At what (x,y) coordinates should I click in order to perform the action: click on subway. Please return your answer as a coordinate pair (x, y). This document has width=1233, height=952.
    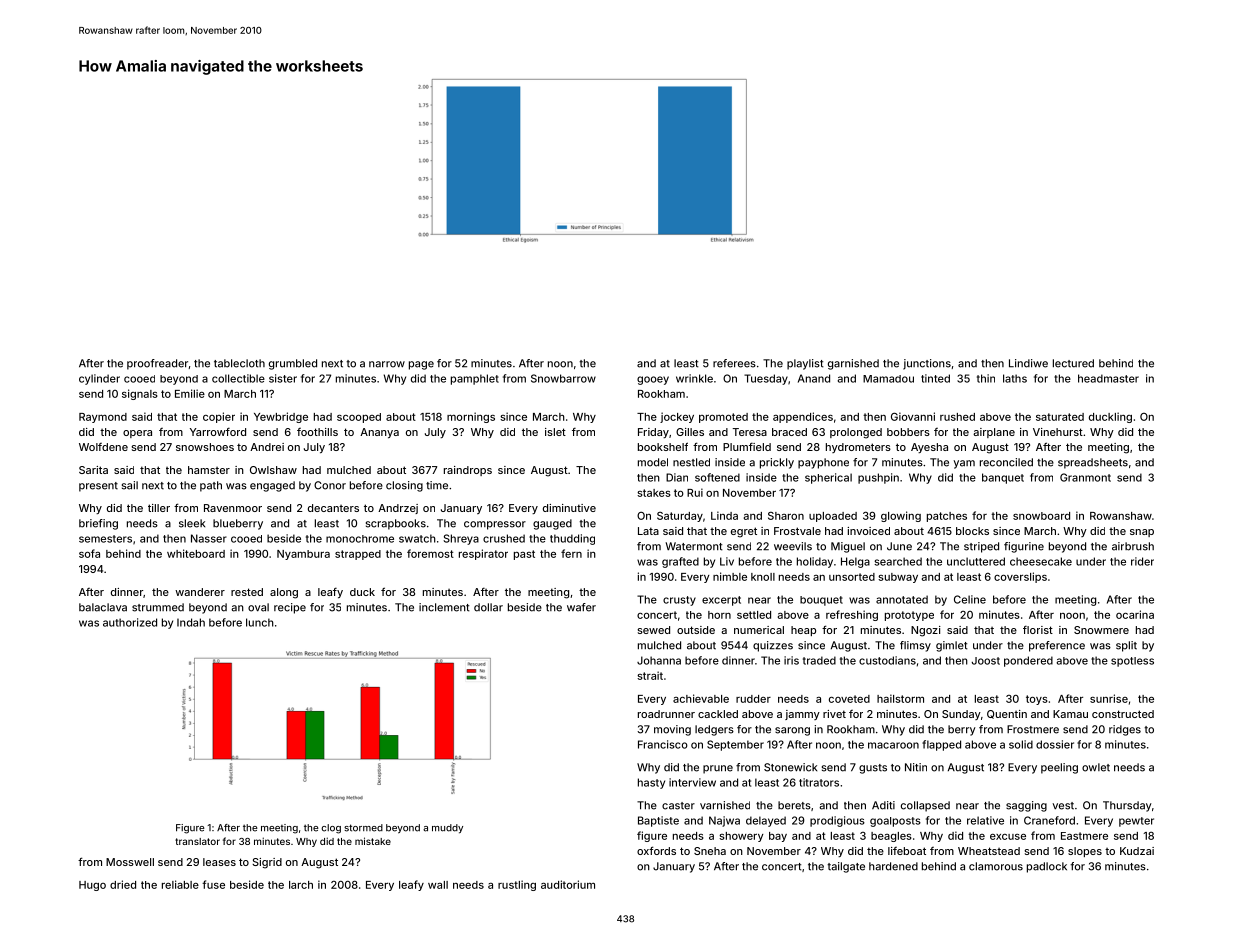
    Looking at the image, I should click on (898, 578).
